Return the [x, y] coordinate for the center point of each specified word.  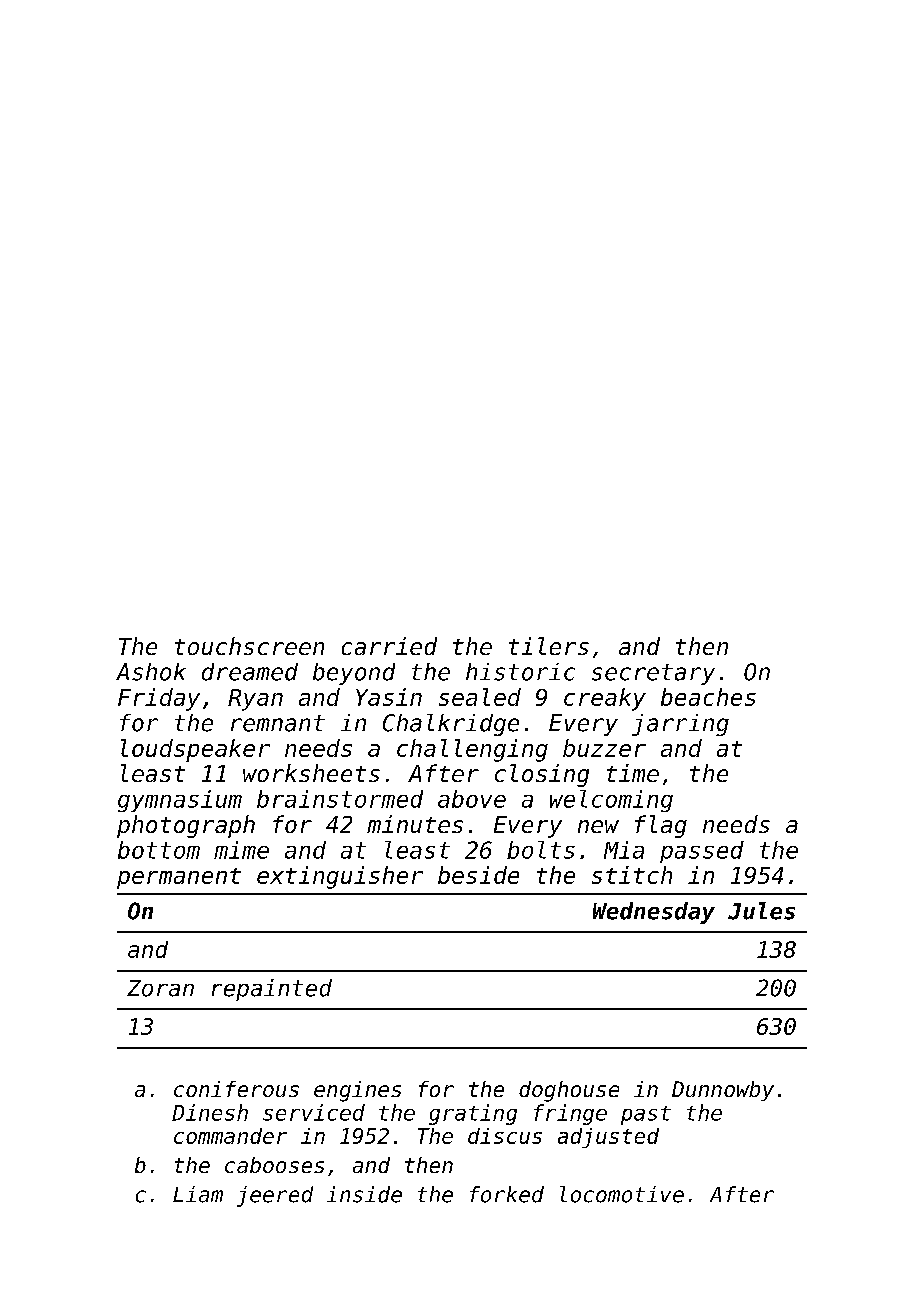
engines [357, 1091]
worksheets [311, 773]
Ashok [151, 672]
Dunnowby [723, 1091]
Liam [198, 1194]
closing [542, 775]
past [646, 1115]
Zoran [160, 988]
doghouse [569, 1091]
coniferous [236, 1089]
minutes [415, 824]
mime [241, 850]
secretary [653, 674]
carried [389, 646]
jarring [680, 725]
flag [661, 826]
